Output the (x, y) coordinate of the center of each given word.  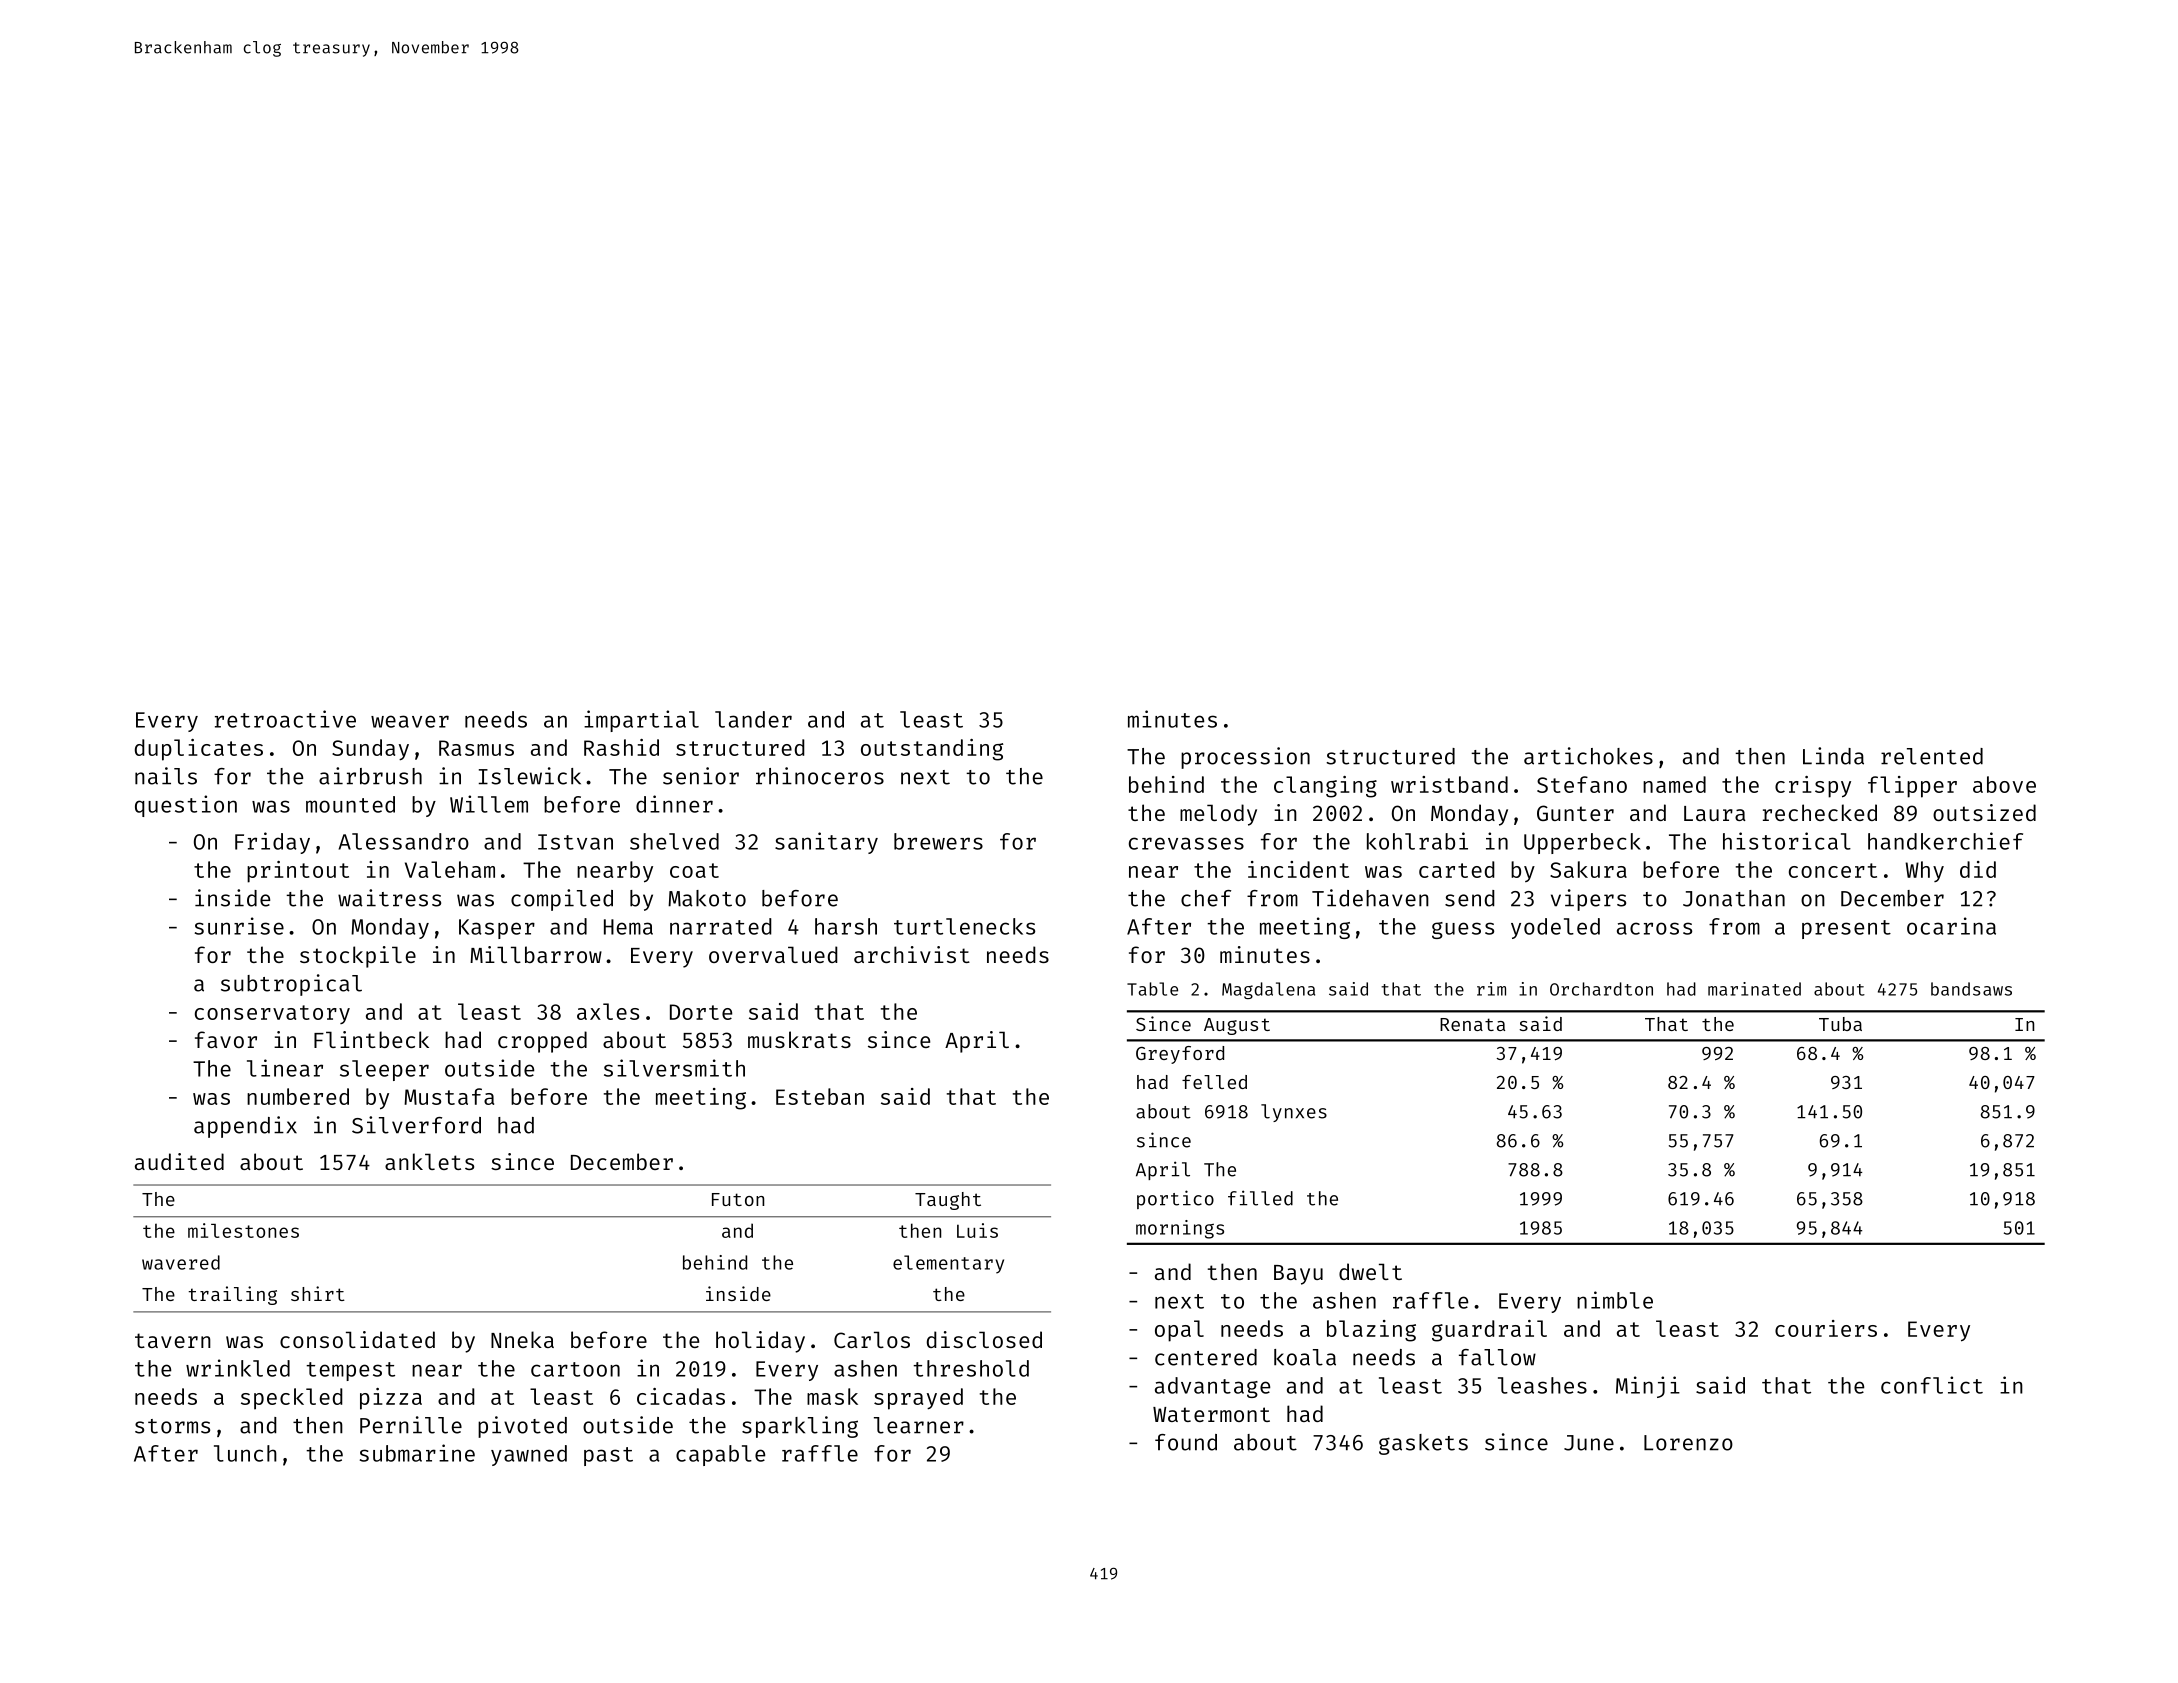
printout (298, 872)
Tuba (1840, 1024)
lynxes (1294, 1113)
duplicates (199, 750)
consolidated (357, 1339)
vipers (1588, 900)
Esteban (820, 1096)
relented (1932, 756)
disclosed (984, 1339)
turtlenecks (964, 926)
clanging (1325, 787)
